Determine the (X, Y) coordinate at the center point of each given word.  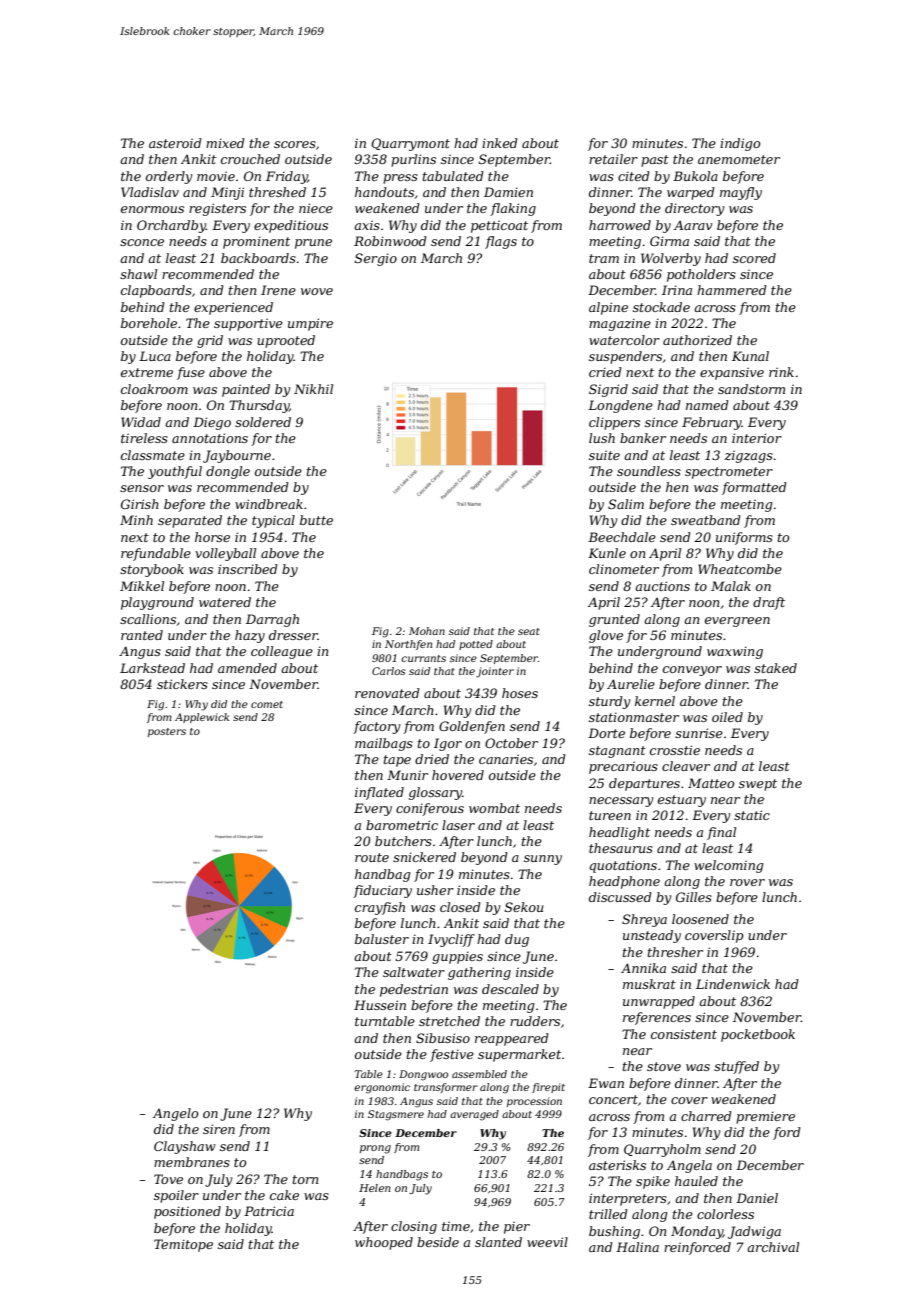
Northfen (408, 645)
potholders (701, 275)
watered (225, 602)
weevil (547, 1242)
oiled (727, 717)
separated (190, 521)
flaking (513, 209)
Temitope (183, 1245)
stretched (449, 1021)
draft (769, 603)
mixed (225, 143)
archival (773, 1247)
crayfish (380, 908)
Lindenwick (733, 984)
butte (316, 520)
